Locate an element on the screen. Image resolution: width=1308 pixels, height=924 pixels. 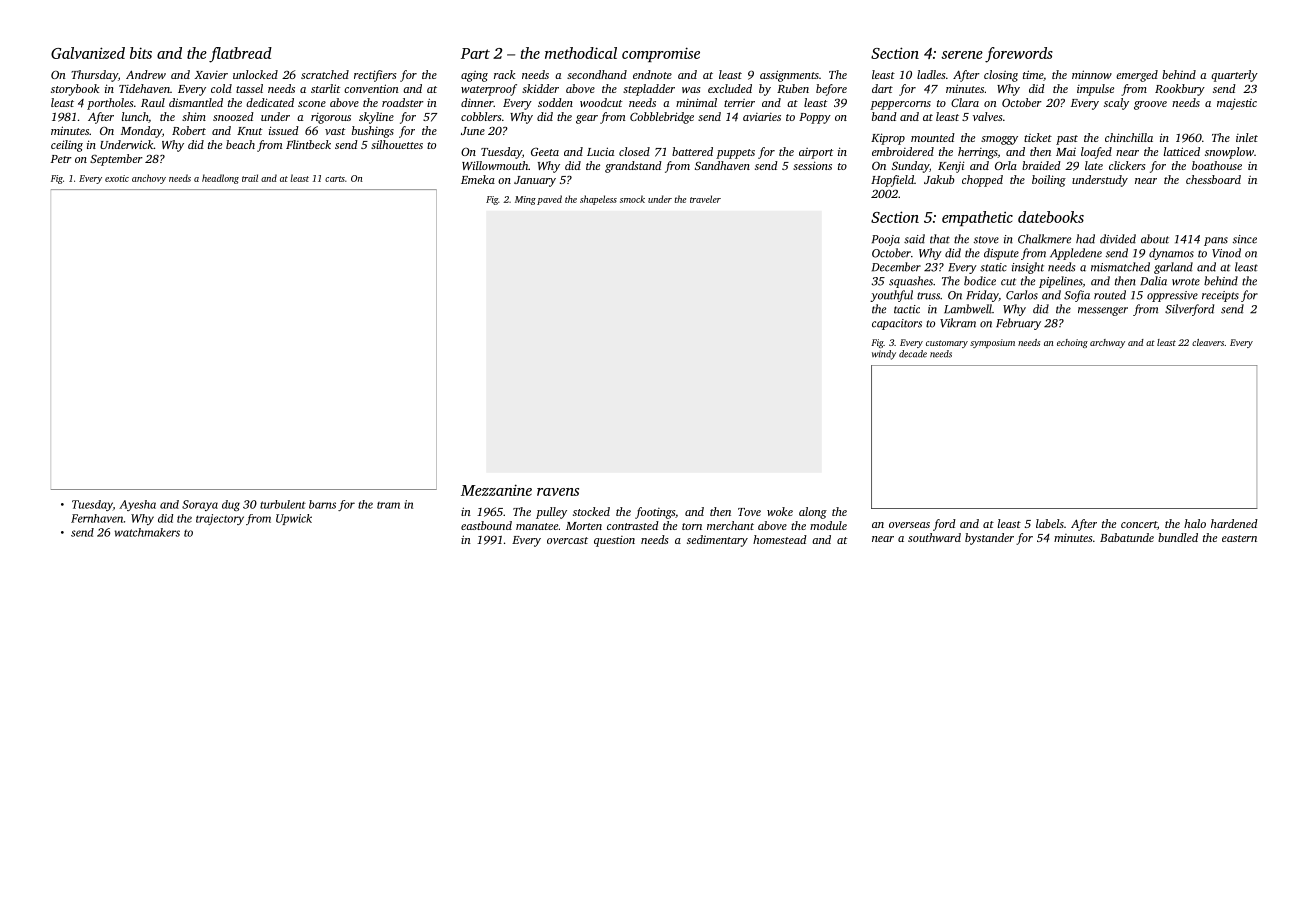
homestead is located at coordinates (780, 539).
